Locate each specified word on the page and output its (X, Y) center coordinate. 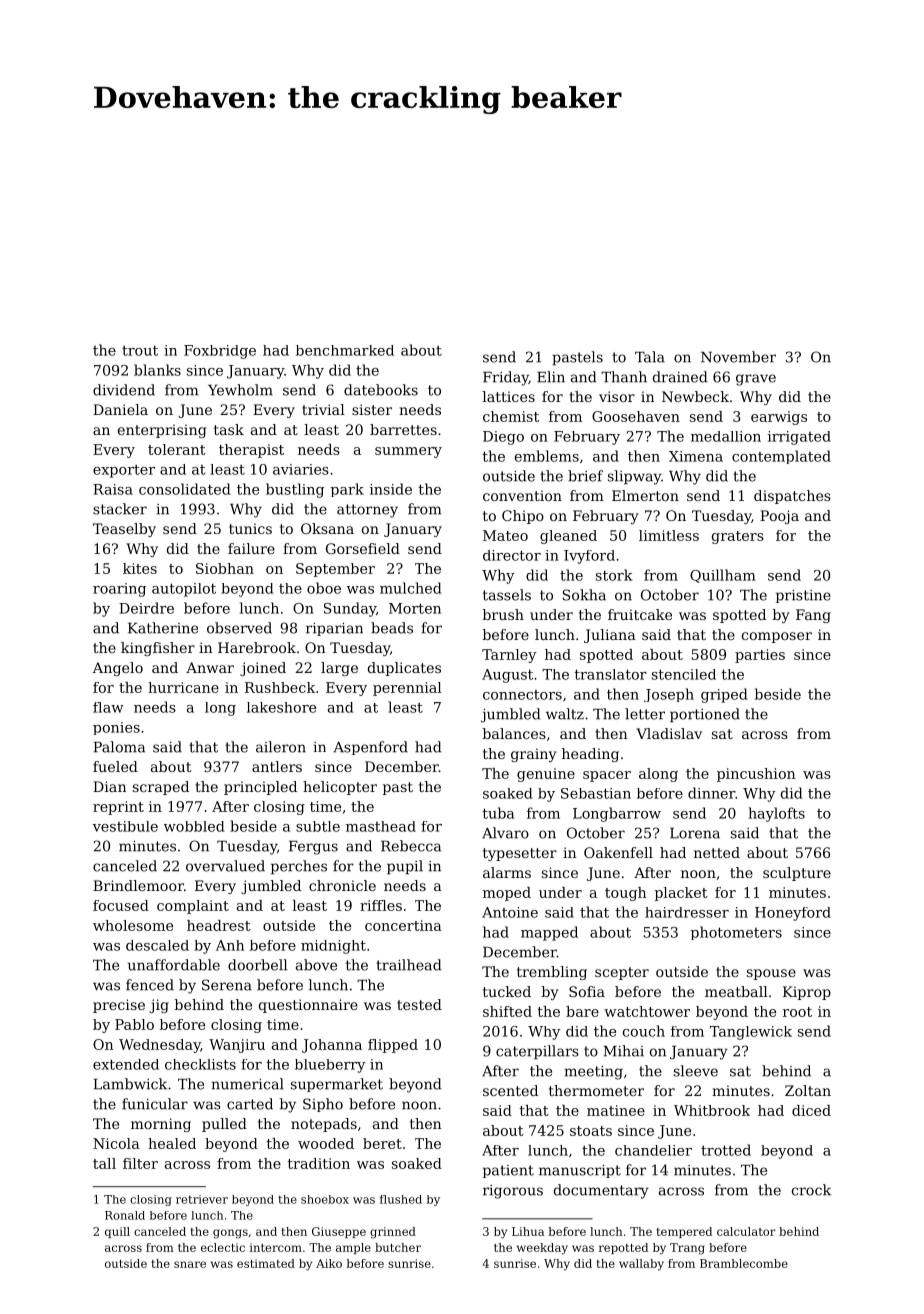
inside (391, 489)
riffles (381, 905)
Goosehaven (636, 416)
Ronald (125, 1215)
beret (382, 1143)
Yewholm (240, 390)
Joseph (669, 695)
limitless (669, 535)
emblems (547, 456)
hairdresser (687, 912)
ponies (116, 728)
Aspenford (370, 748)
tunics (250, 528)
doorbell (257, 965)
